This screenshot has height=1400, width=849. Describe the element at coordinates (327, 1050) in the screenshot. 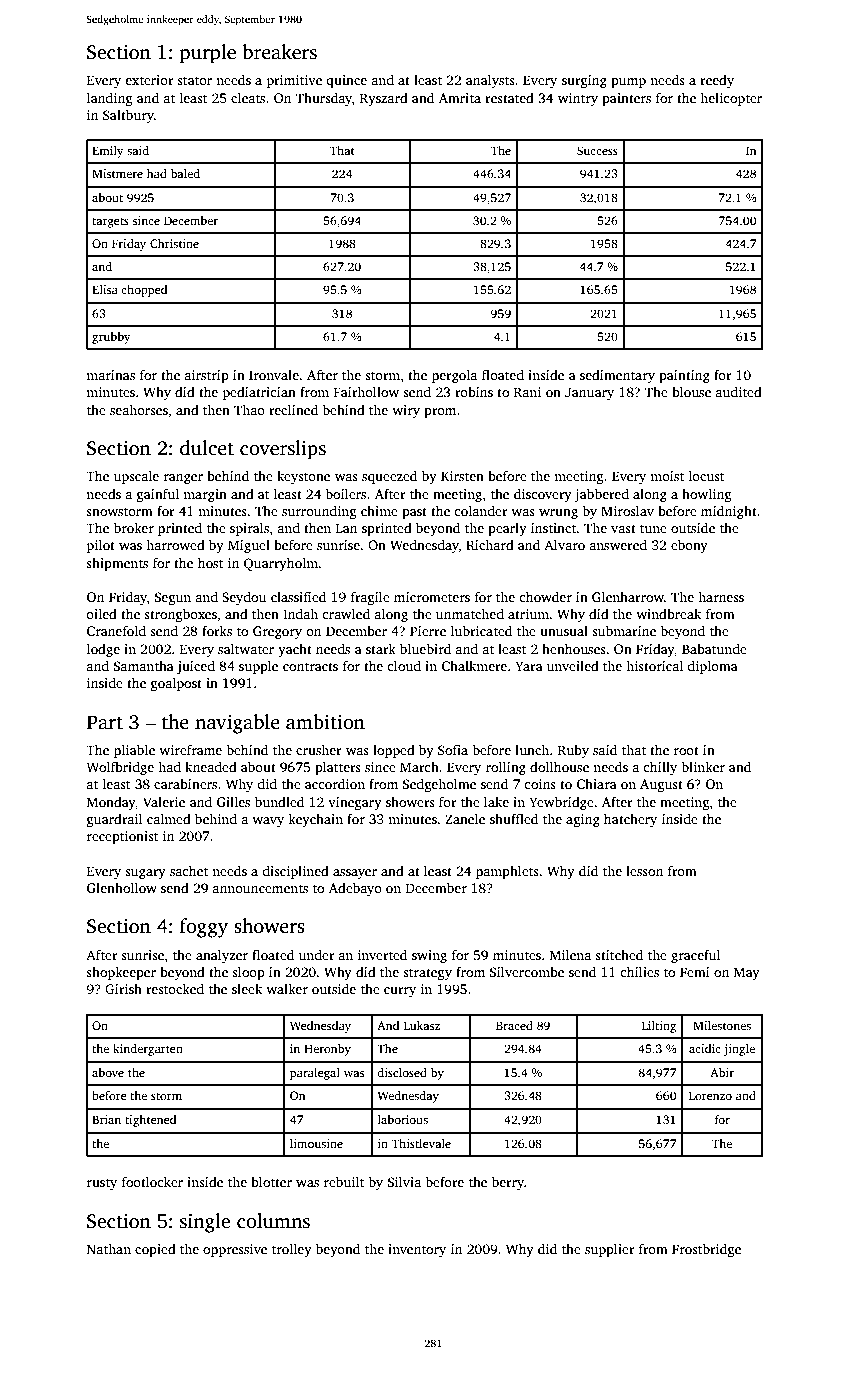

I see `Heronby` at that location.
